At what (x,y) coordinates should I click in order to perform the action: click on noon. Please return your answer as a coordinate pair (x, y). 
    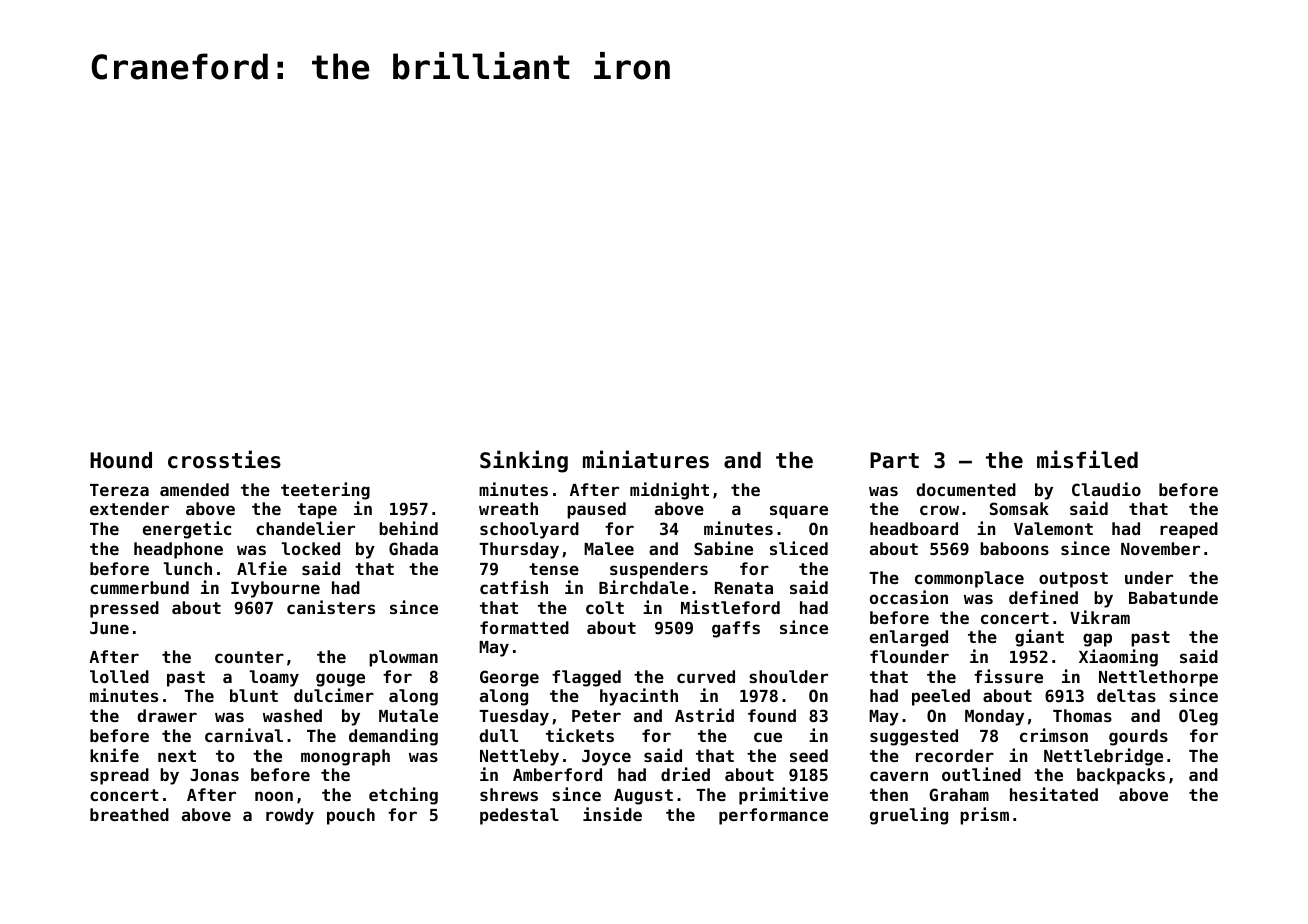
    Looking at the image, I should click on (274, 796).
